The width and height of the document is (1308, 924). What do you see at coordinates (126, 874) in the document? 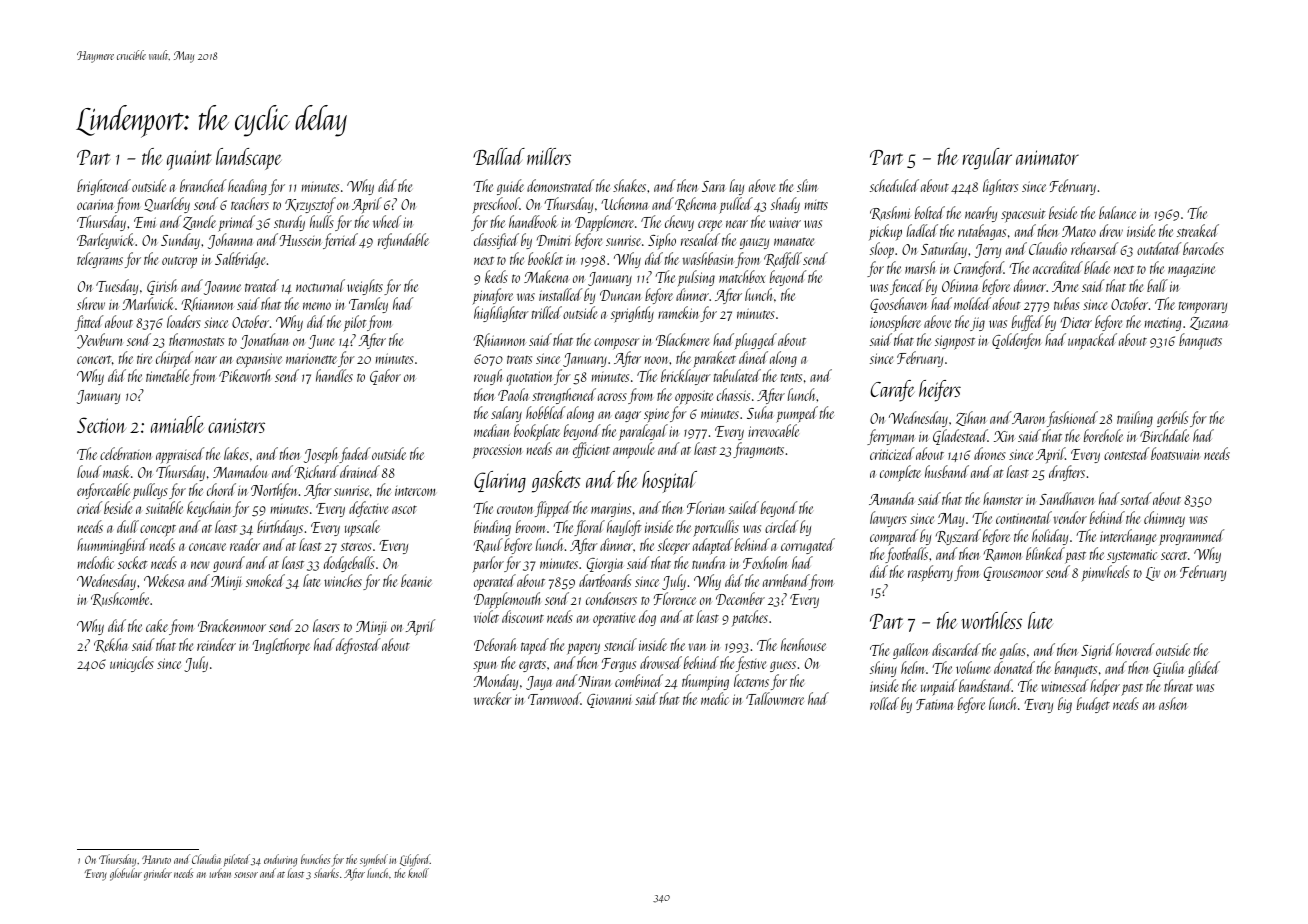
I see `globular` at bounding box center [126, 874].
